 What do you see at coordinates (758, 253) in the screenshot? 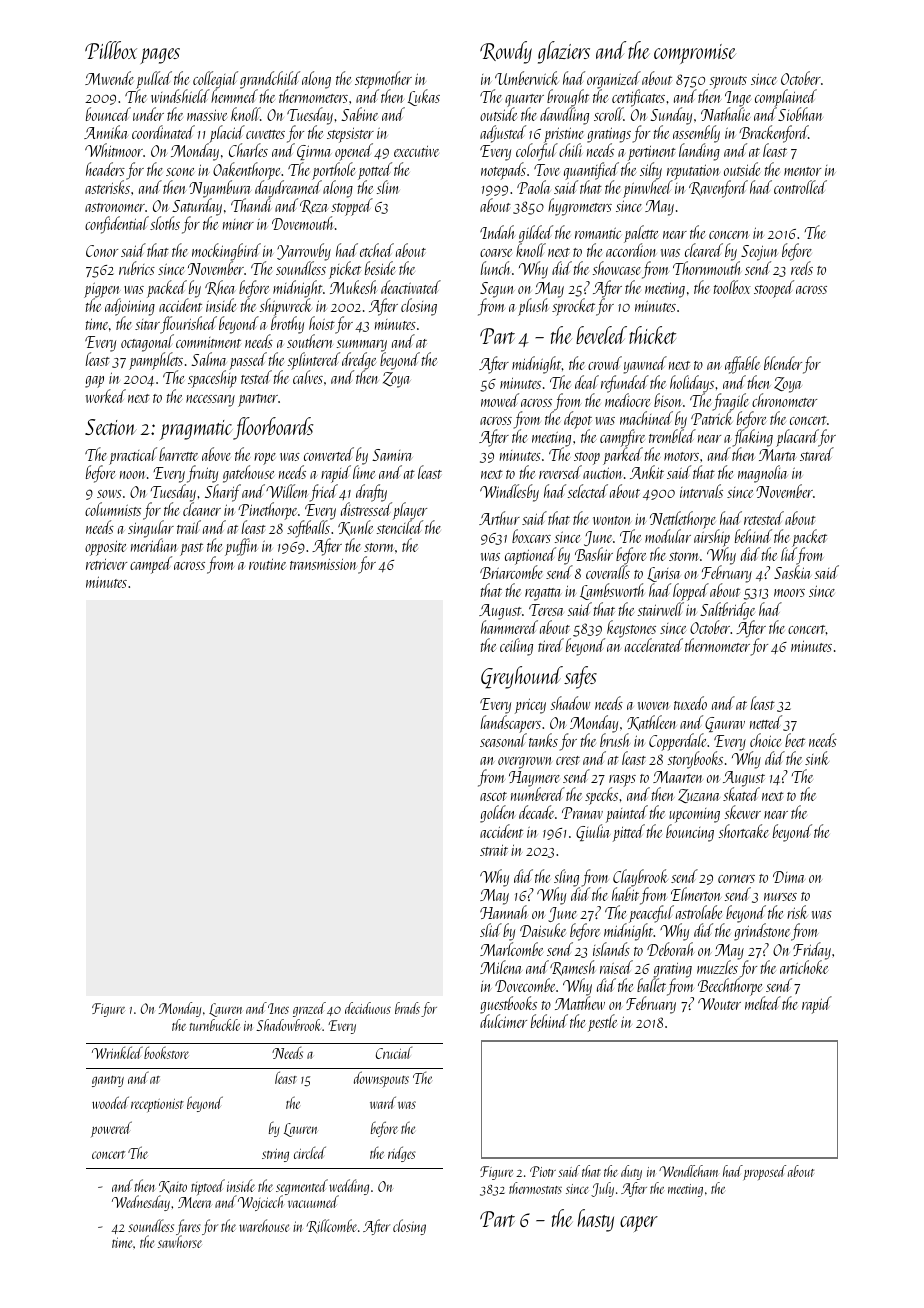
I see `Seojun` at bounding box center [758, 253].
